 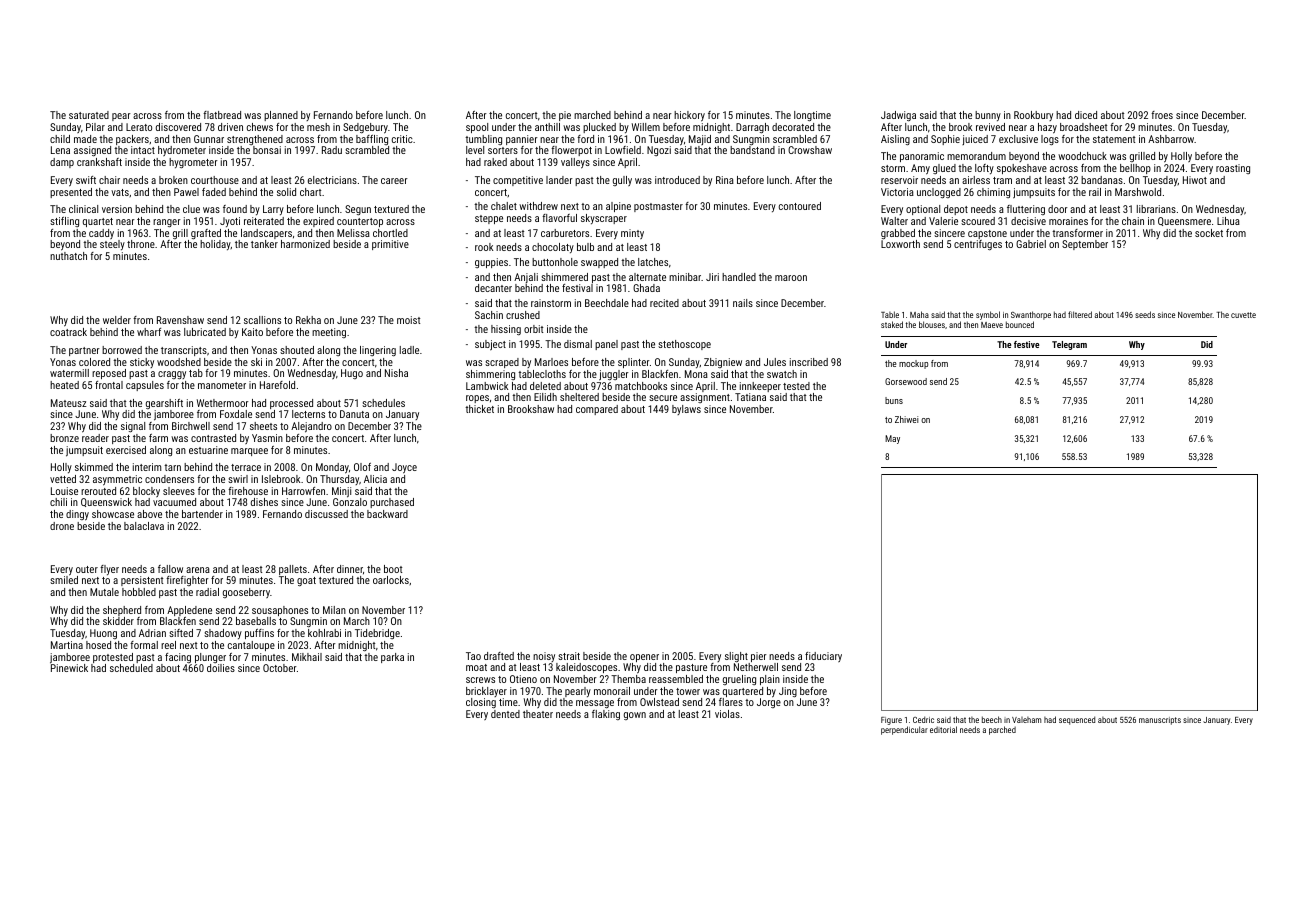 I want to click on coatrack, so click(x=68, y=332).
